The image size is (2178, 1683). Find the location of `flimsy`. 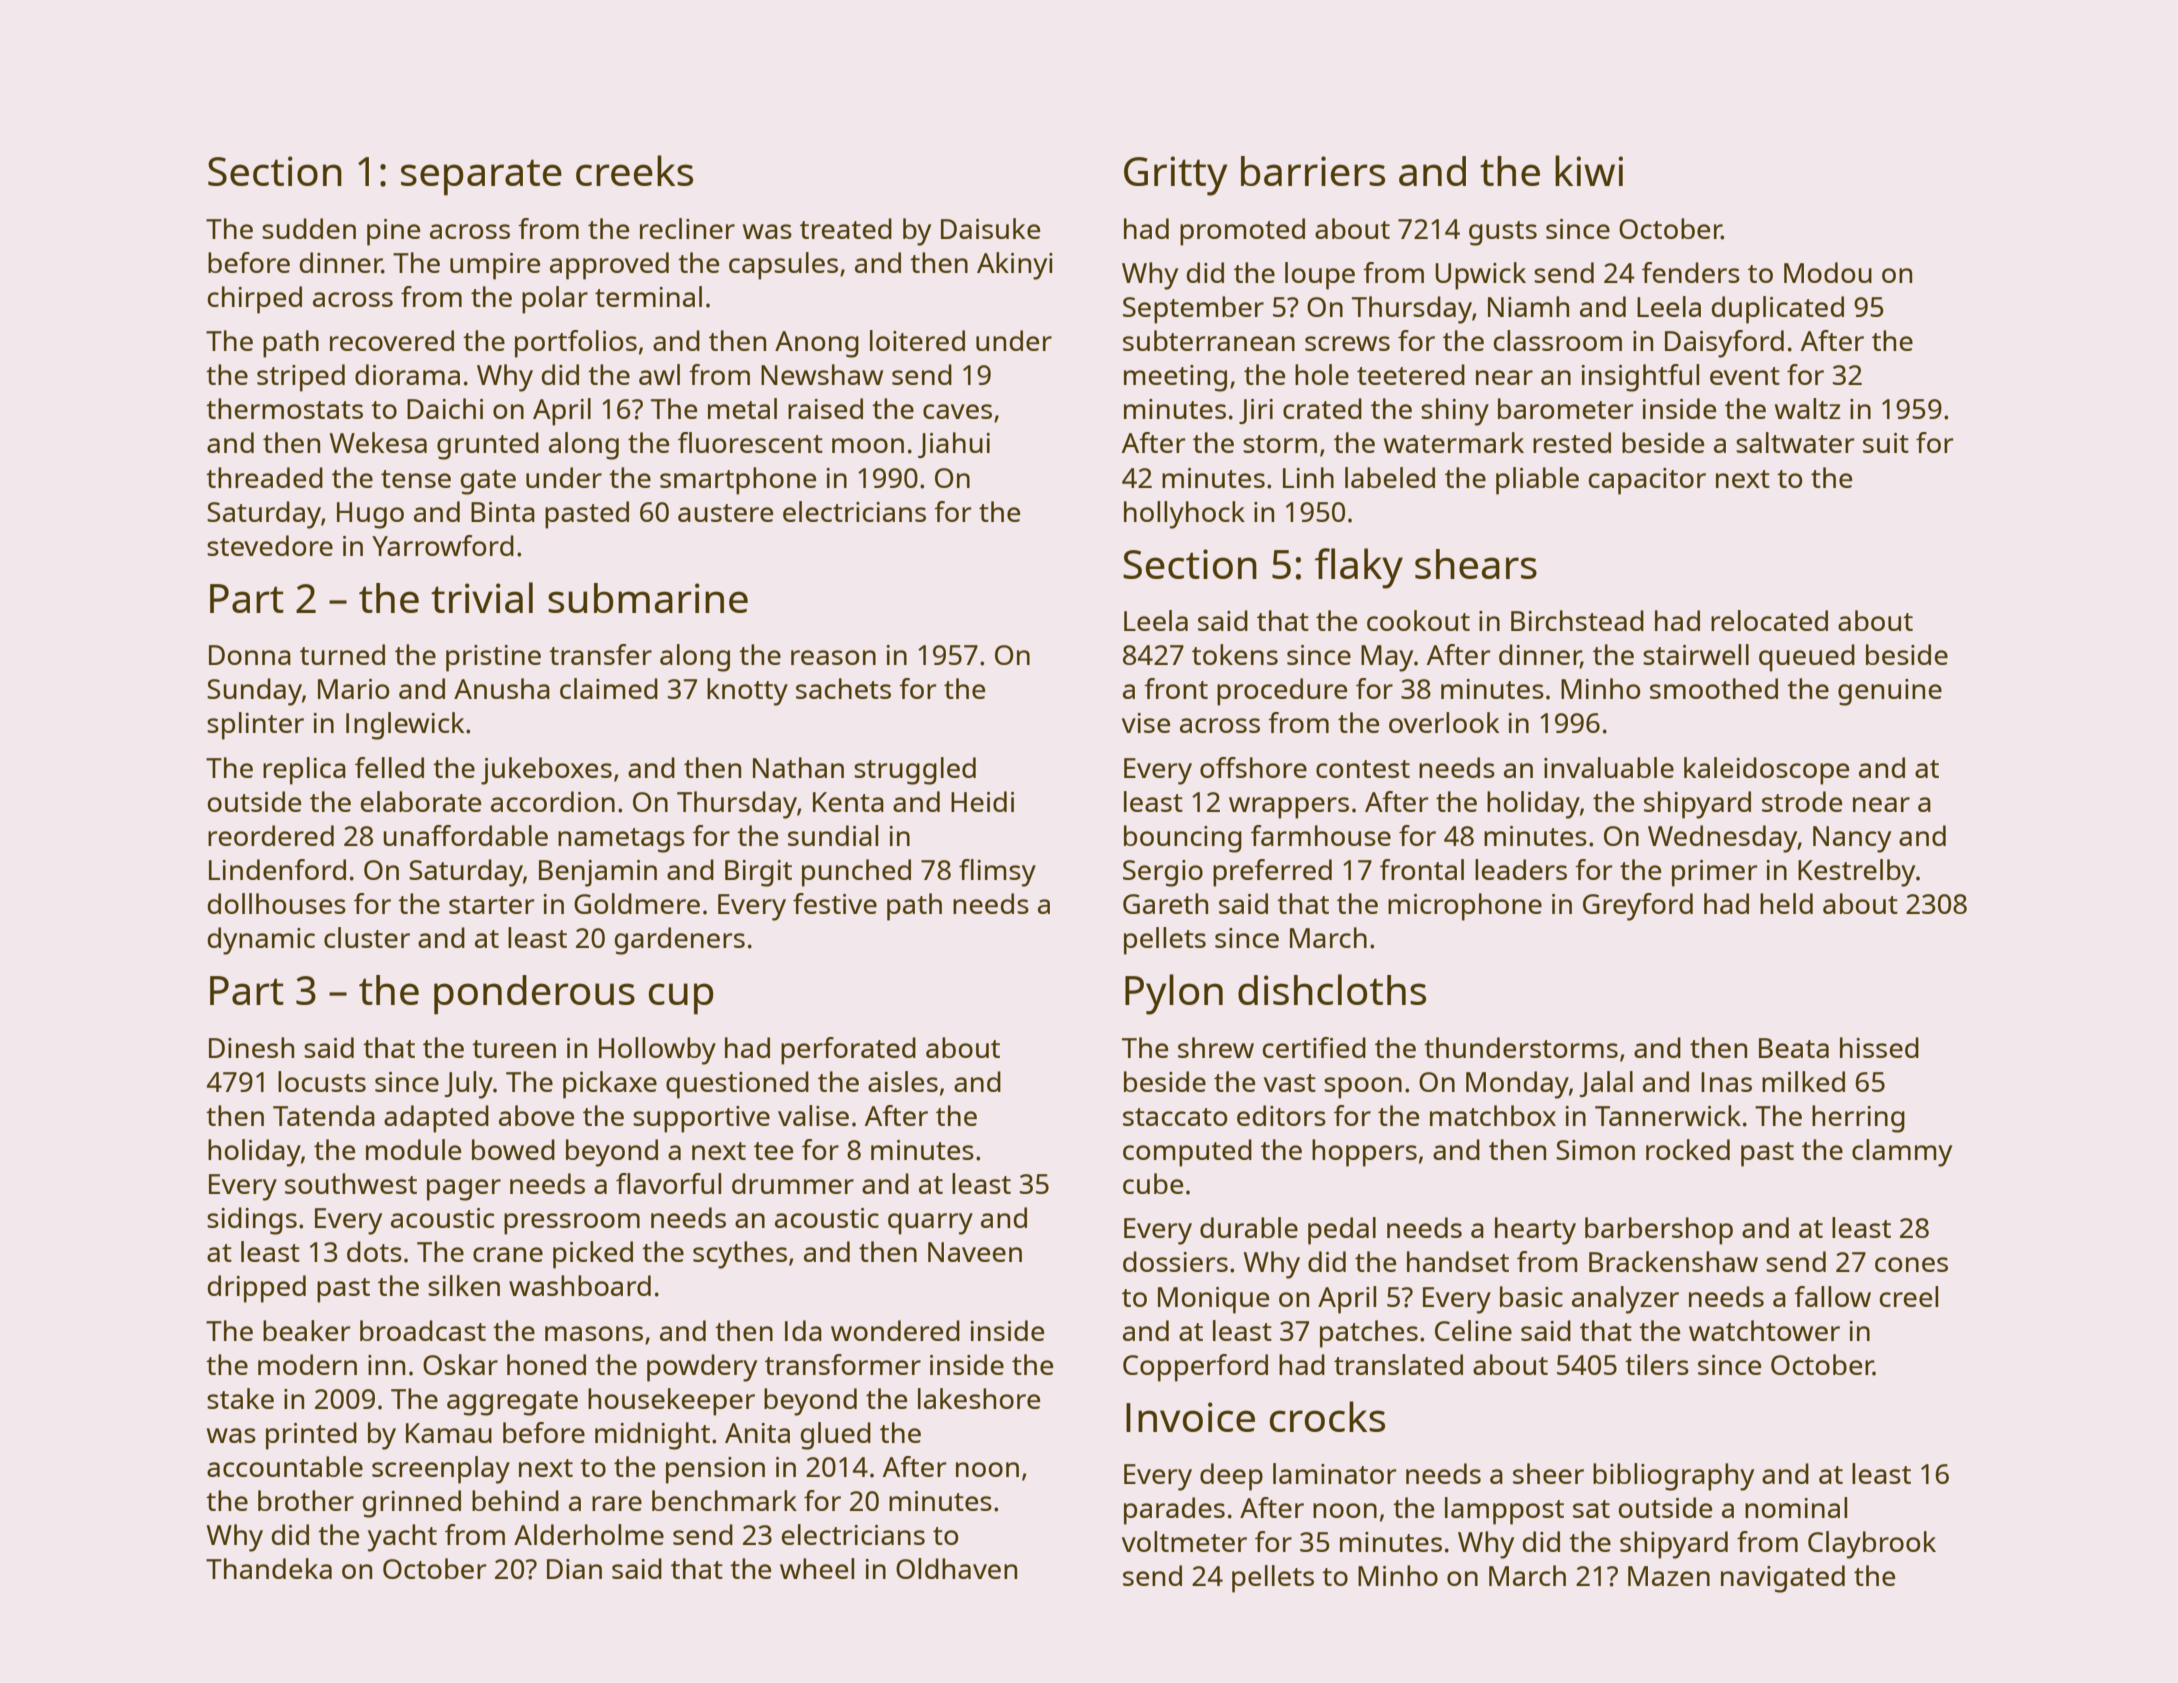

flimsy is located at coordinates (997, 873).
